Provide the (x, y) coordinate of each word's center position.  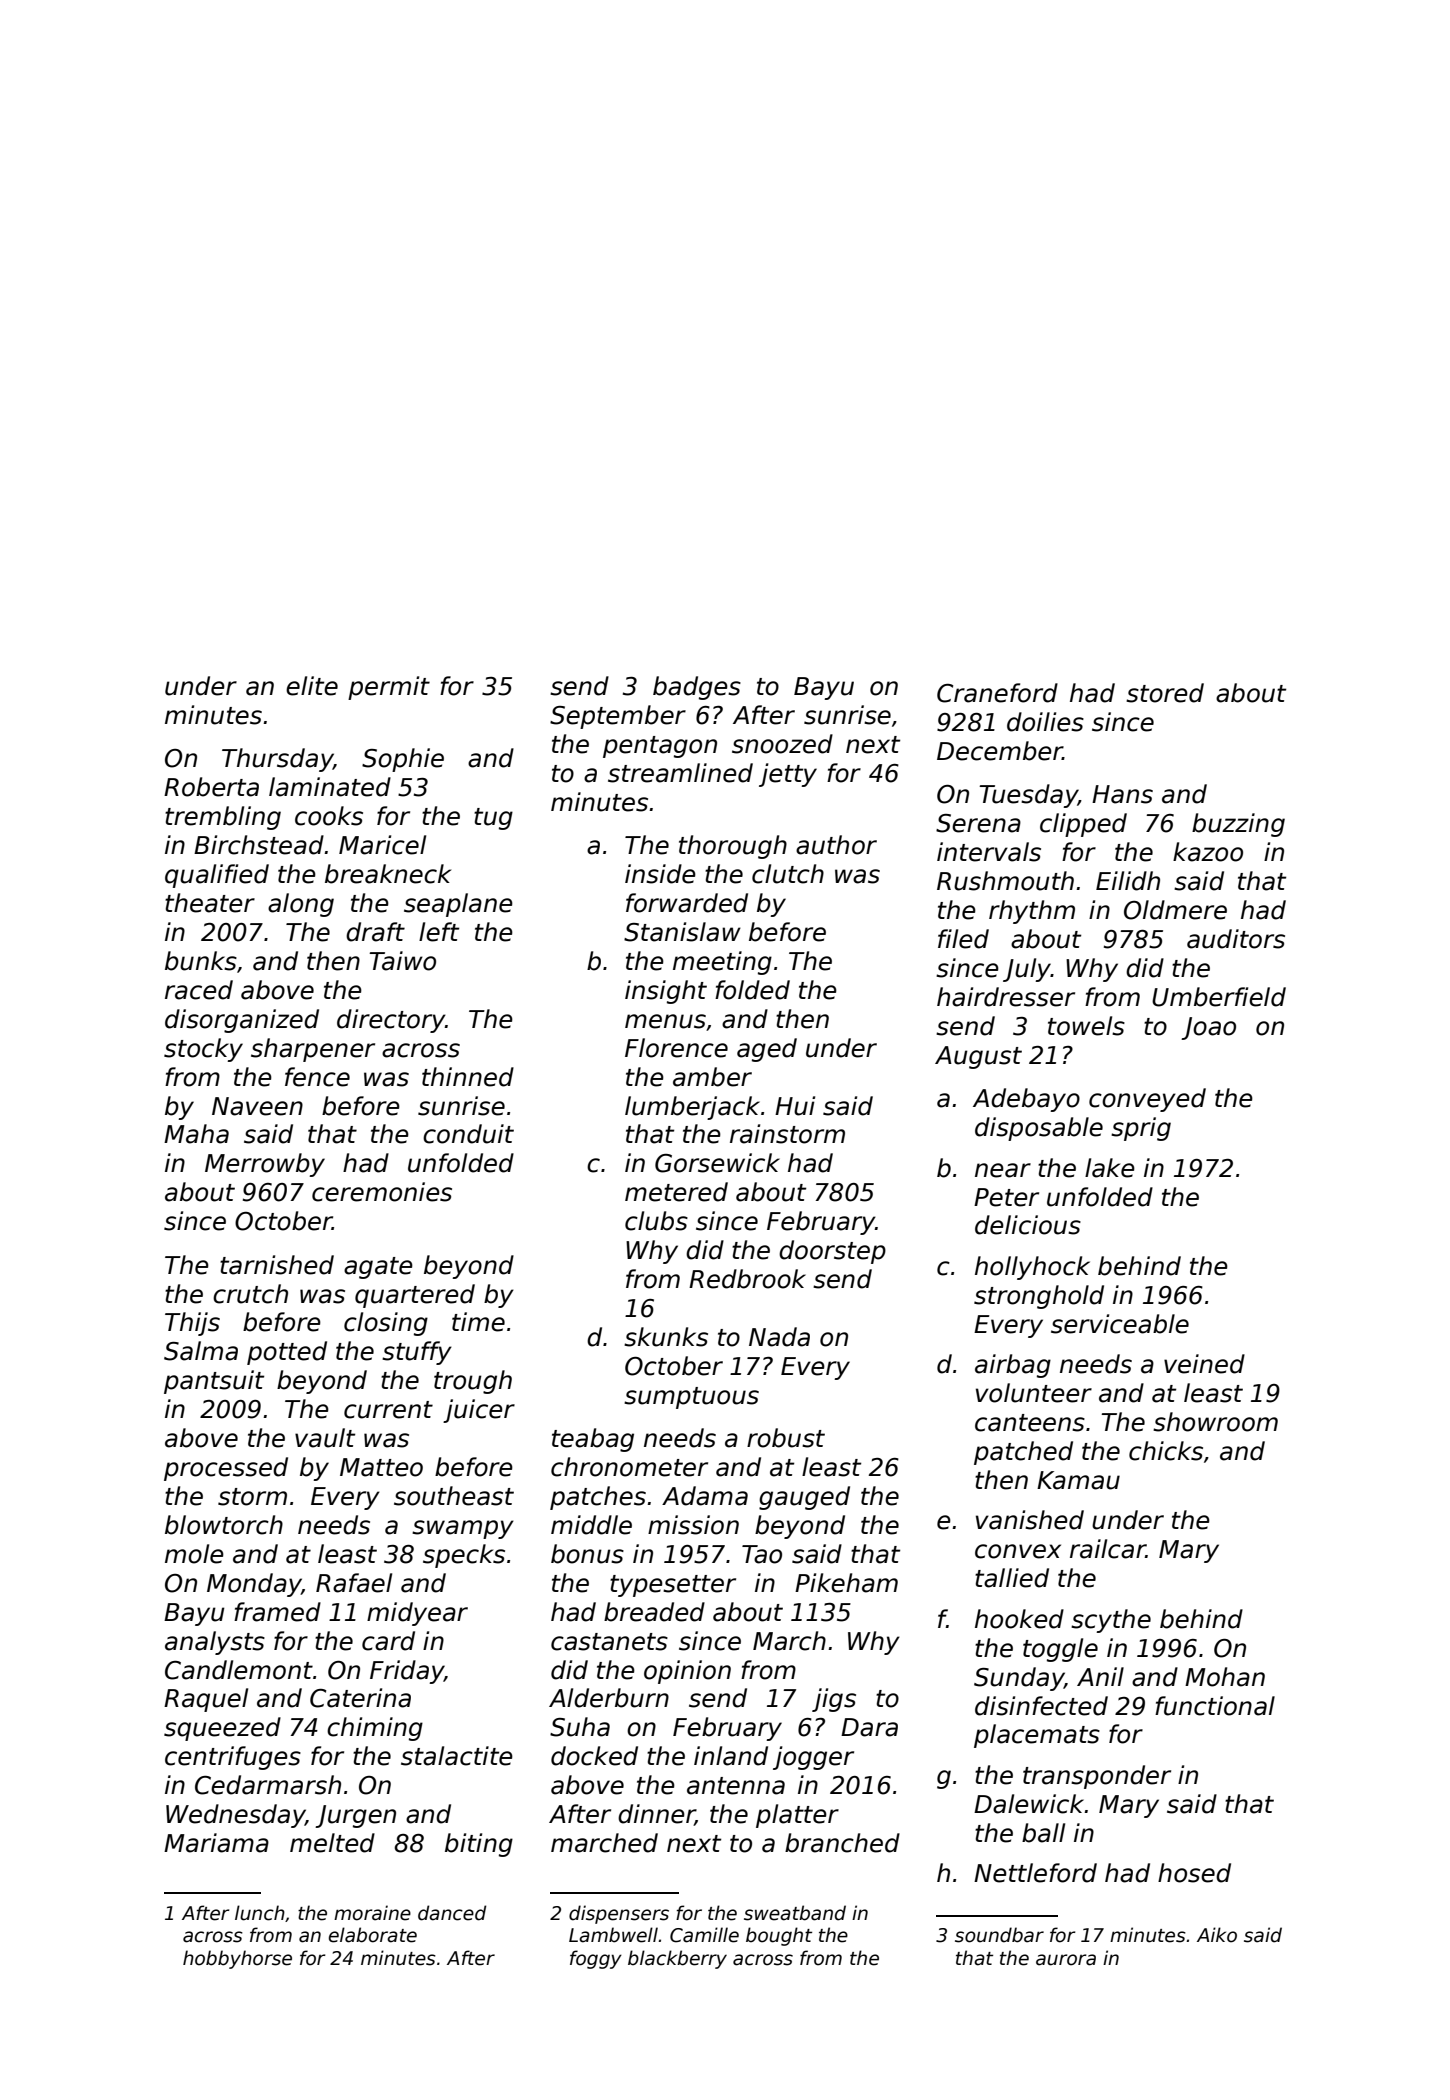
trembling (223, 818)
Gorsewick (717, 1163)
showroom (1215, 1422)
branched (842, 1843)
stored (1165, 693)
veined (1204, 1364)
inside (660, 874)
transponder (1097, 1777)
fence (317, 1077)
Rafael (354, 1583)
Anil (1100, 1676)
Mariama (216, 1843)
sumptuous (691, 1398)
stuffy (417, 1353)
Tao (762, 1554)
